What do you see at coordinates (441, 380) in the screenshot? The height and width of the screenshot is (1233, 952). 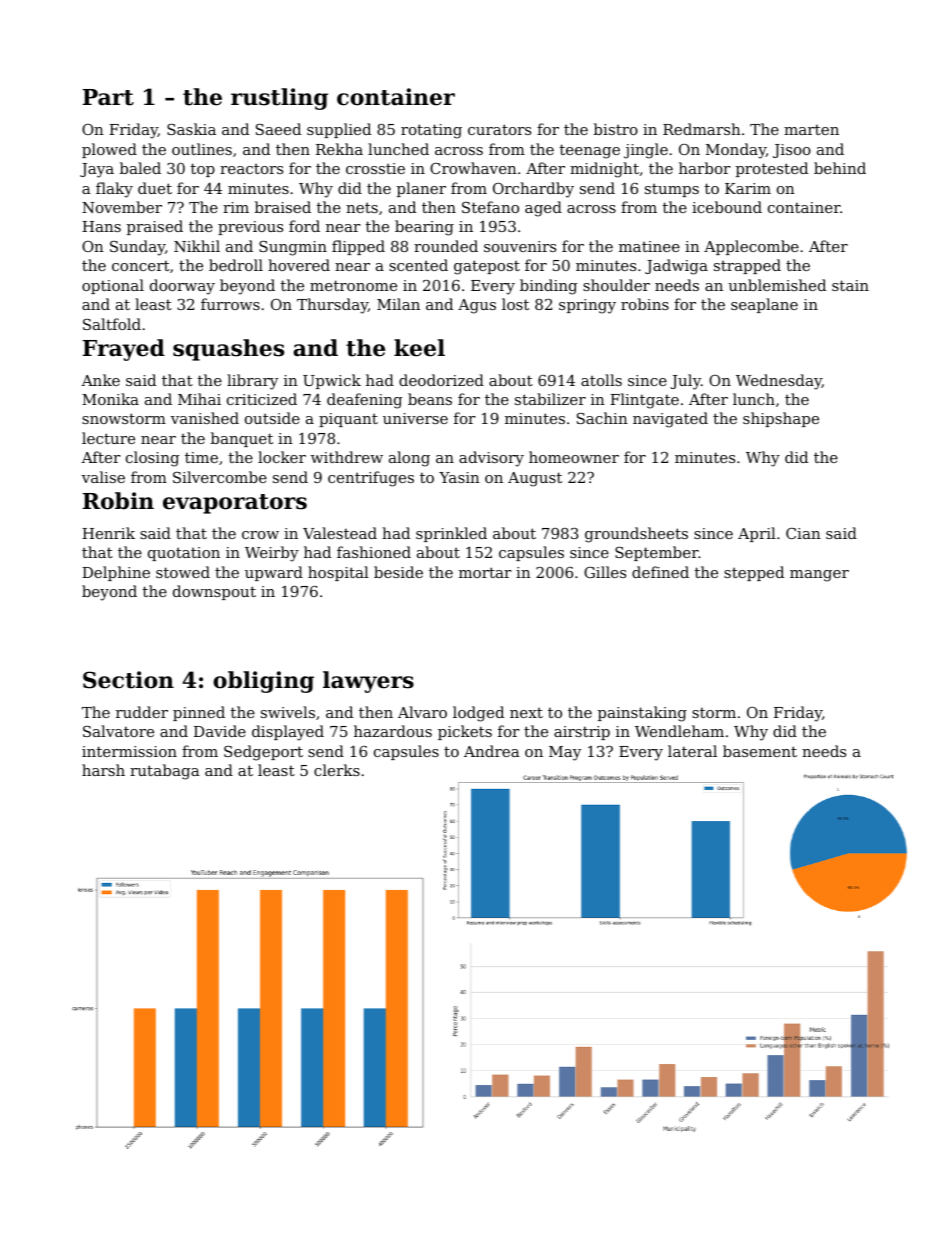 I see `deodorized` at bounding box center [441, 380].
